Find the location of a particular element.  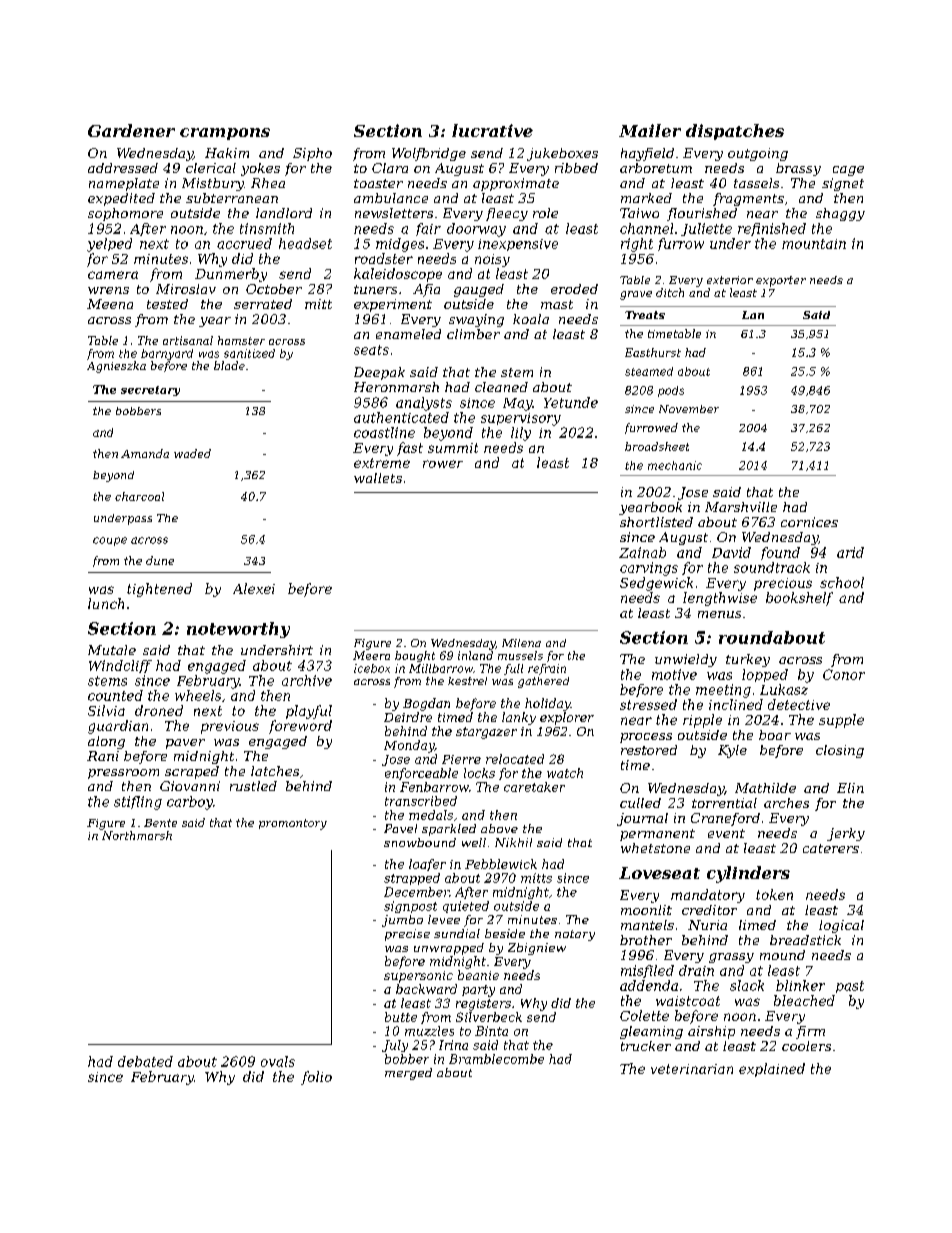

folio is located at coordinates (316, 1078).
